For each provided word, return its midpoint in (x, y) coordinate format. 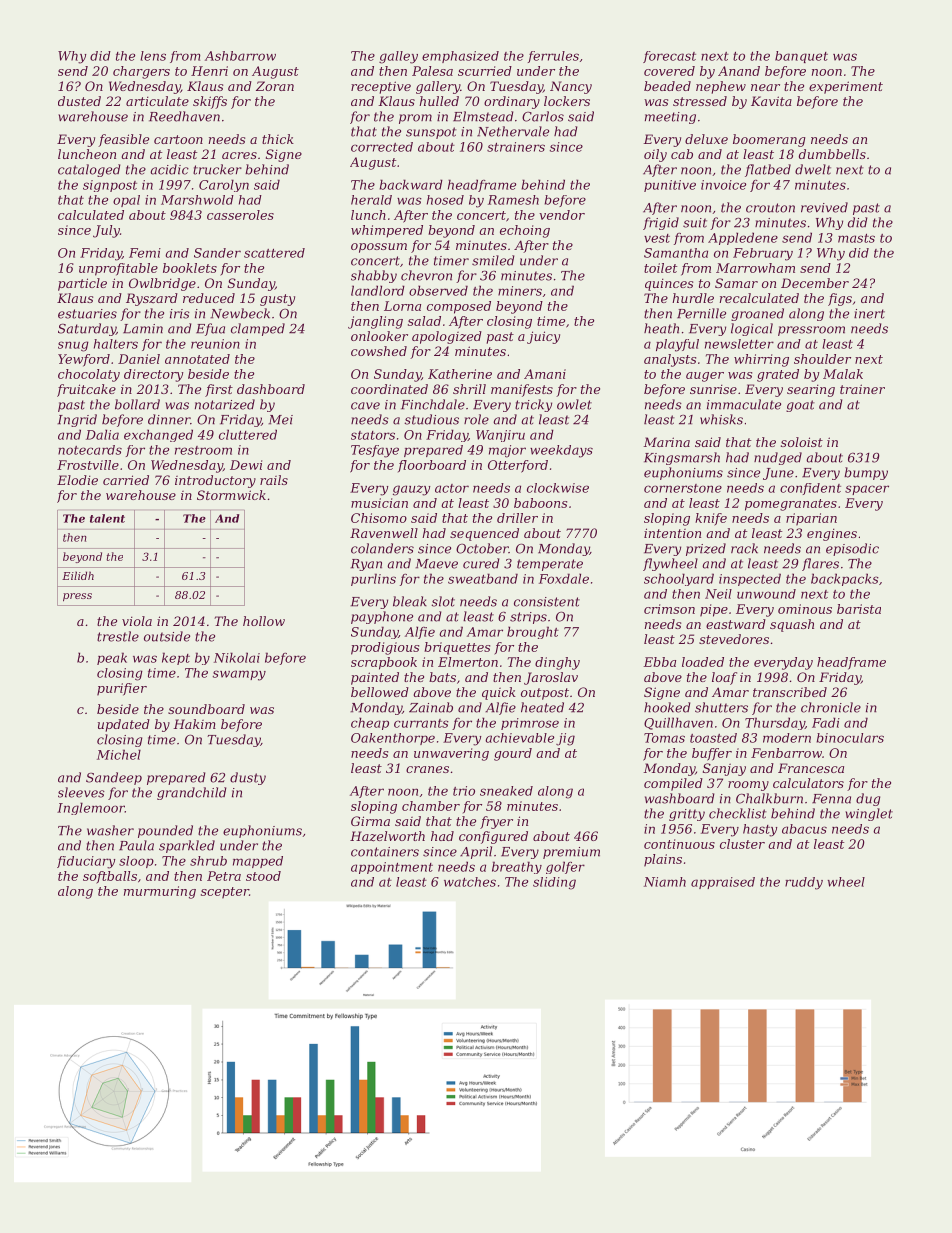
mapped (258, 862)
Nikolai (237, 657)
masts (856, 238)
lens (153, 56)
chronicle (831, 707)
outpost (545, 694)
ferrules (553, 57)
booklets (190, 268)
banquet (801, 57)
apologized (447, 337)
